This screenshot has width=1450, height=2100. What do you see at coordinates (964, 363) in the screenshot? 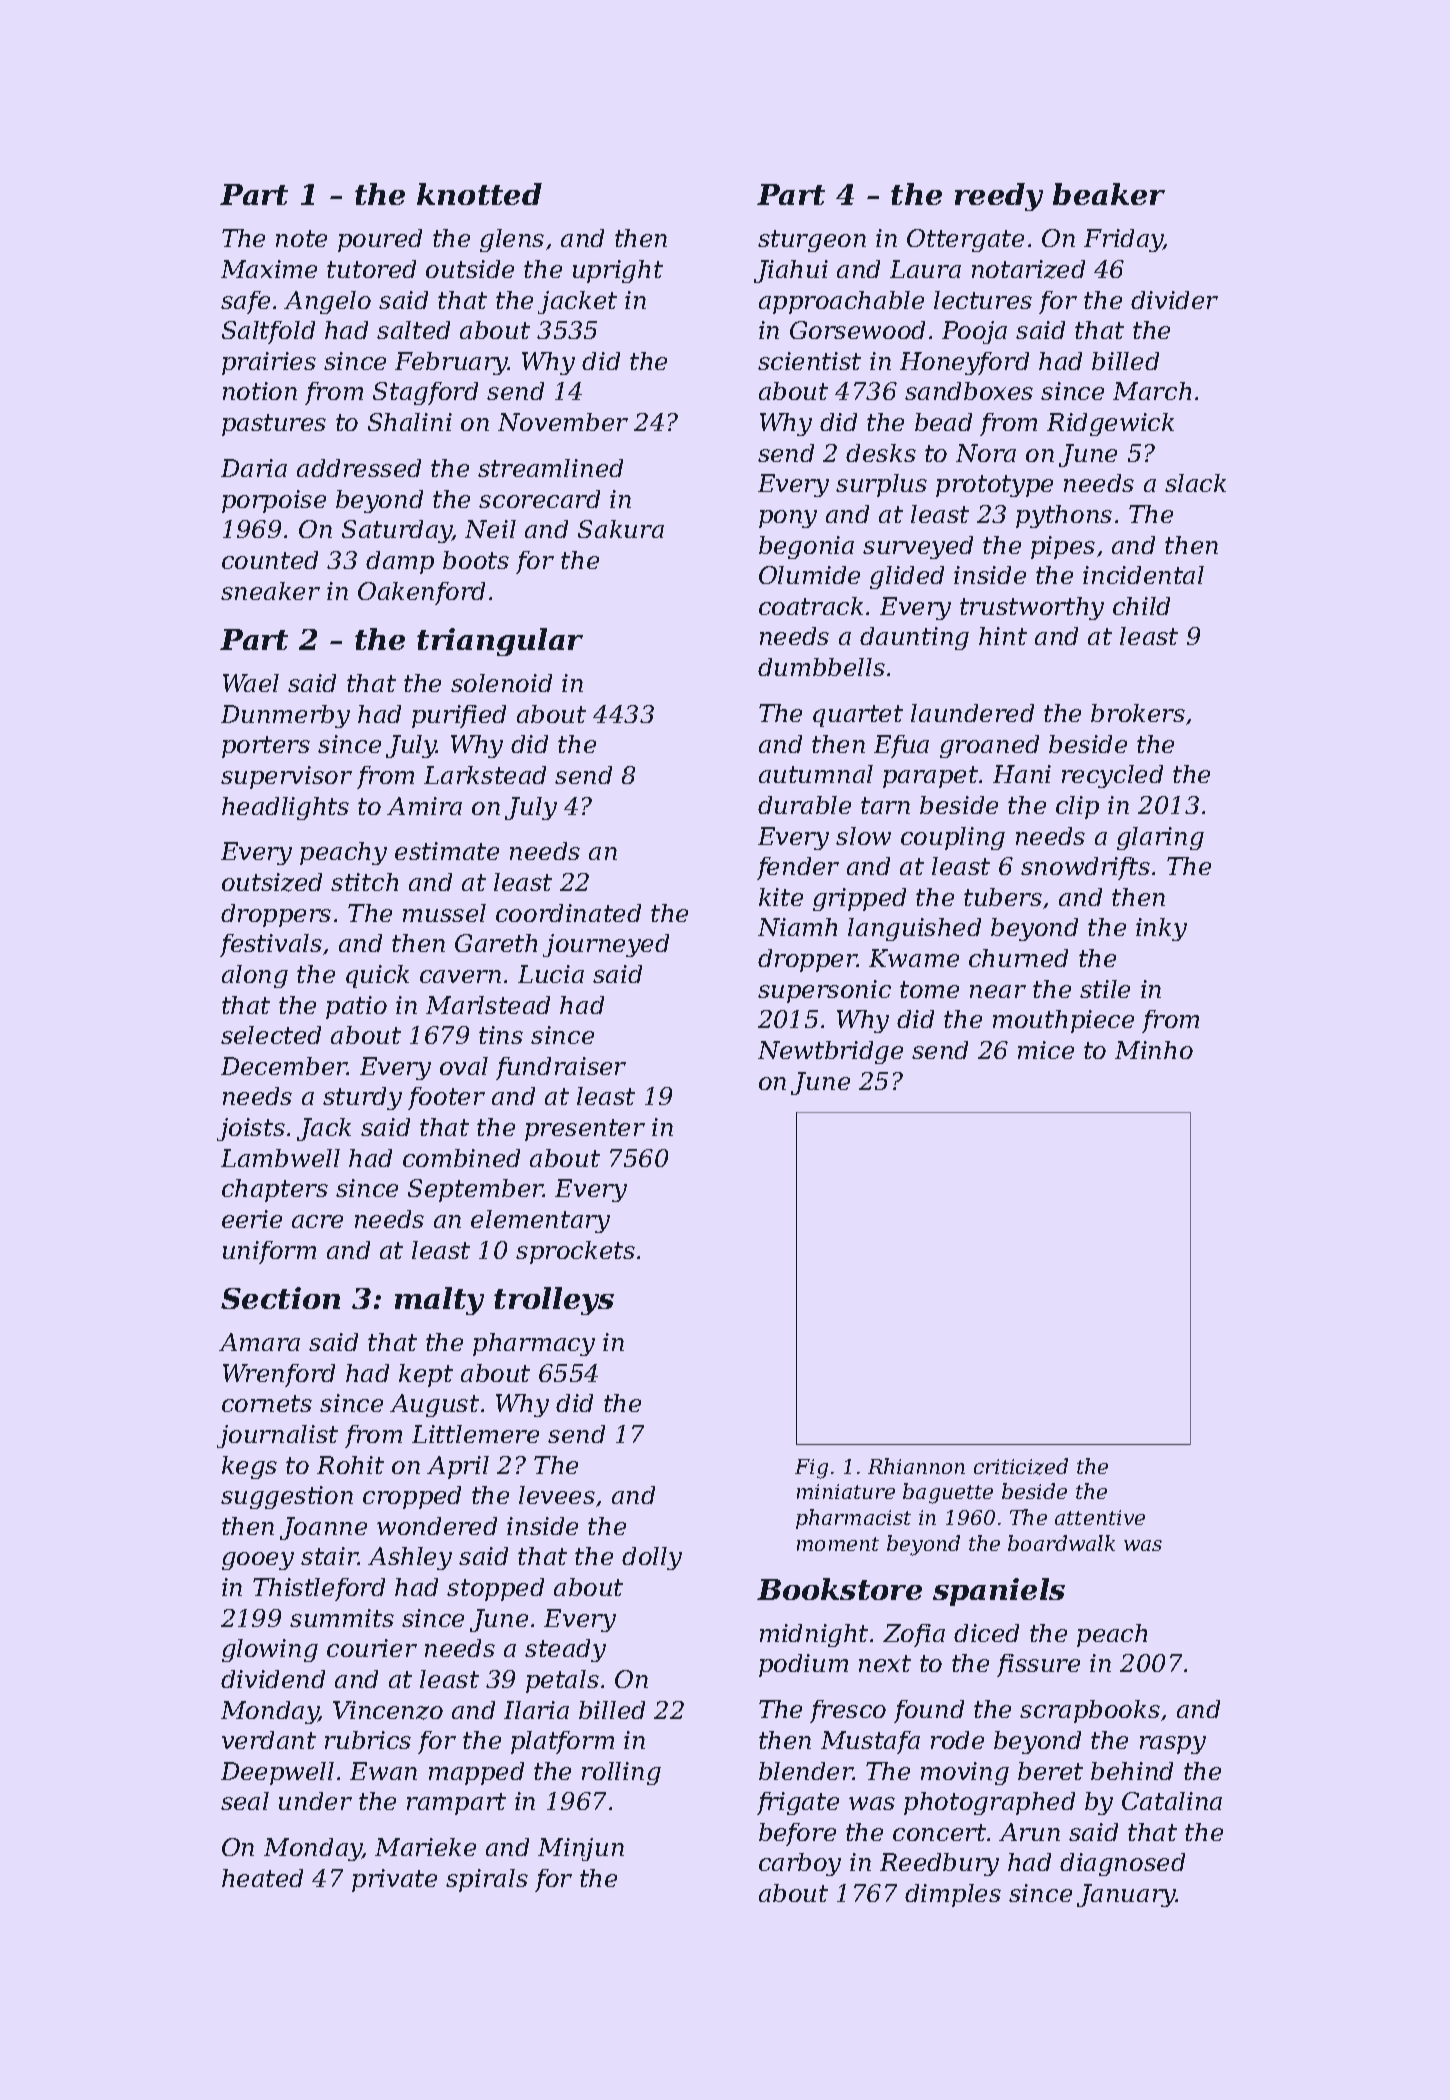
I see `Honeyford` at bounding box center [964, 363].
